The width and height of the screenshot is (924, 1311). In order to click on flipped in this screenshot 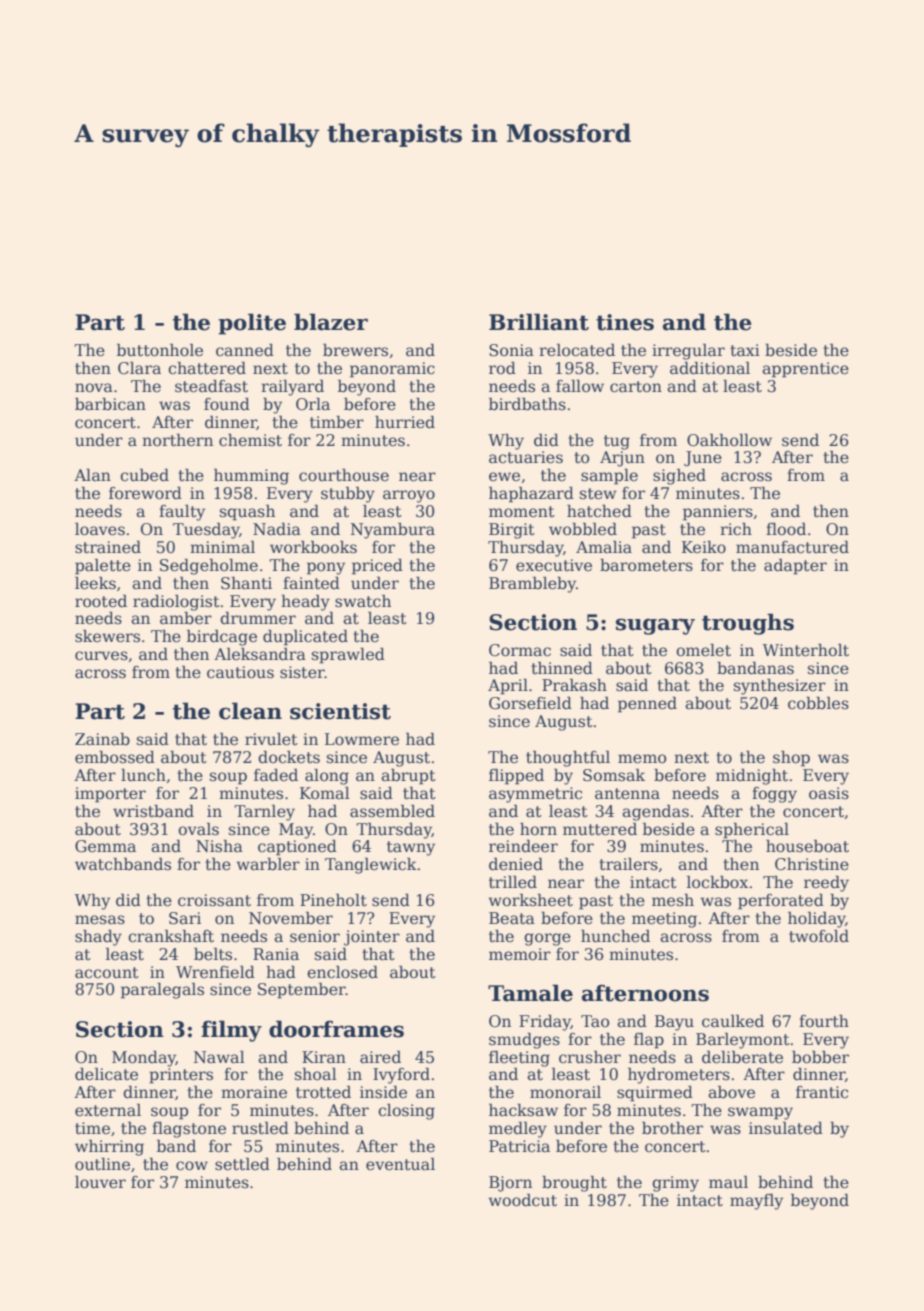, I will do `click(516, 776)`.
